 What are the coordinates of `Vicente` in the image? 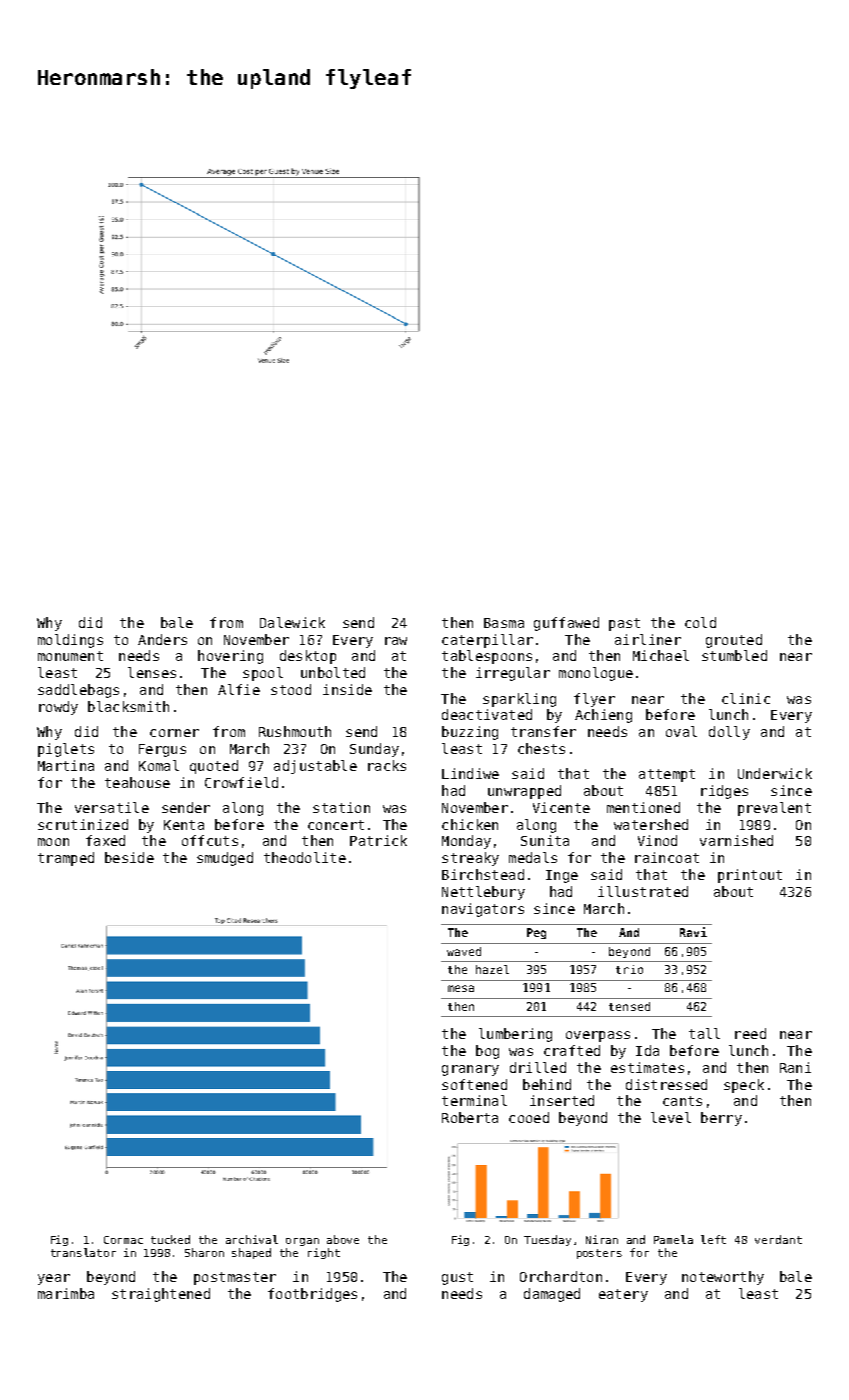 It's located at (561, 807).
